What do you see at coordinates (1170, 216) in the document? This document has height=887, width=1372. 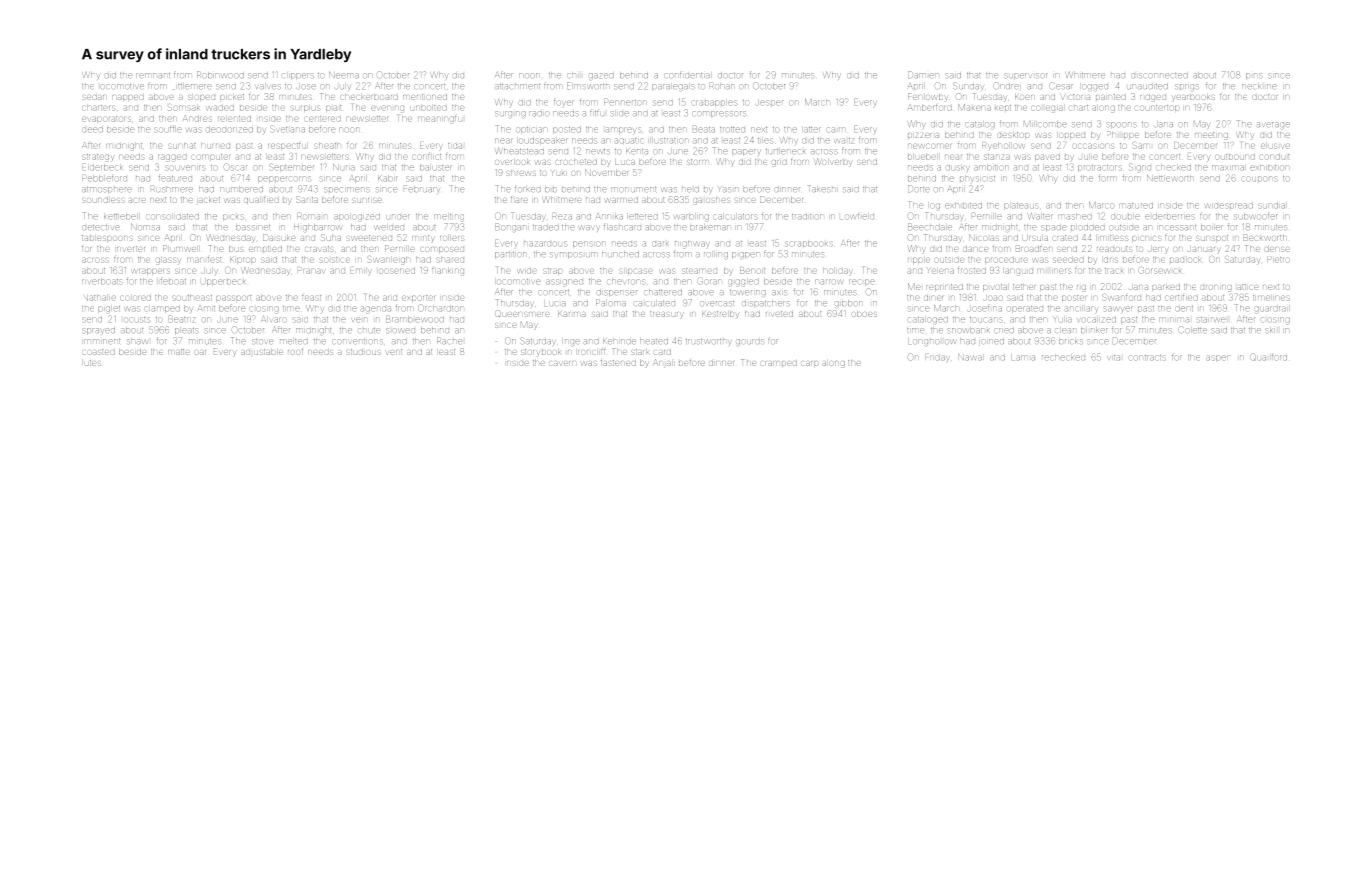 I see `elderberries` at bounding box center [1170, 216].
